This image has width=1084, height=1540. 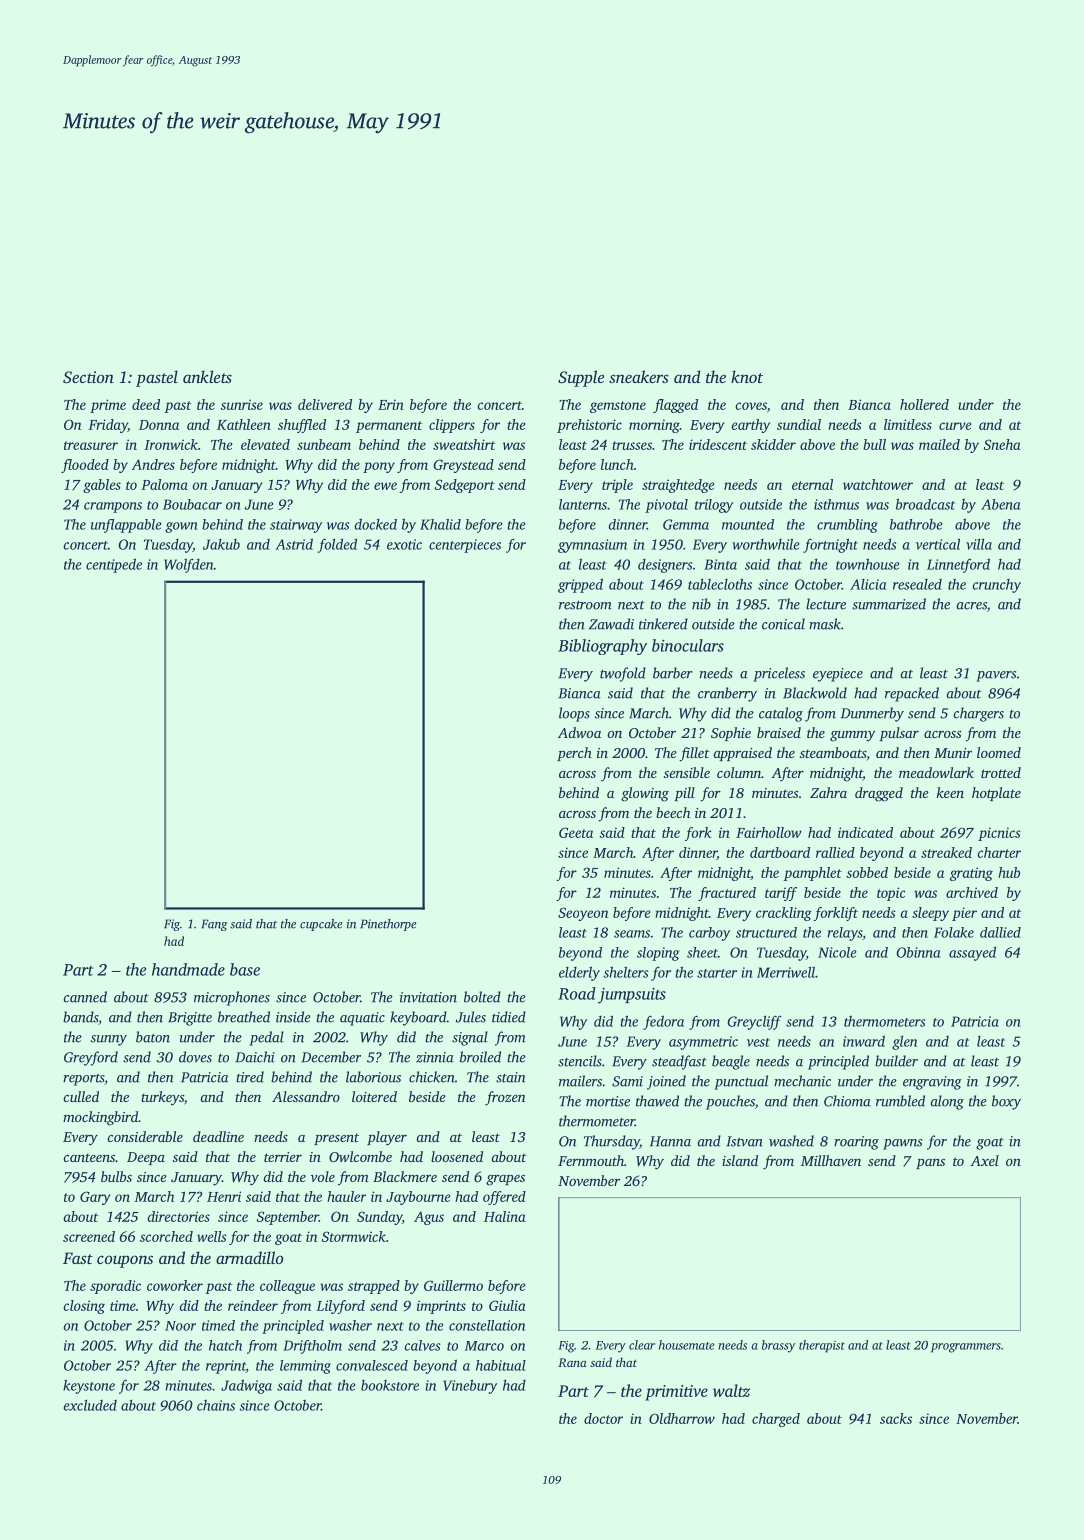 I want to click on Fang, so click(x=214, y=925).
